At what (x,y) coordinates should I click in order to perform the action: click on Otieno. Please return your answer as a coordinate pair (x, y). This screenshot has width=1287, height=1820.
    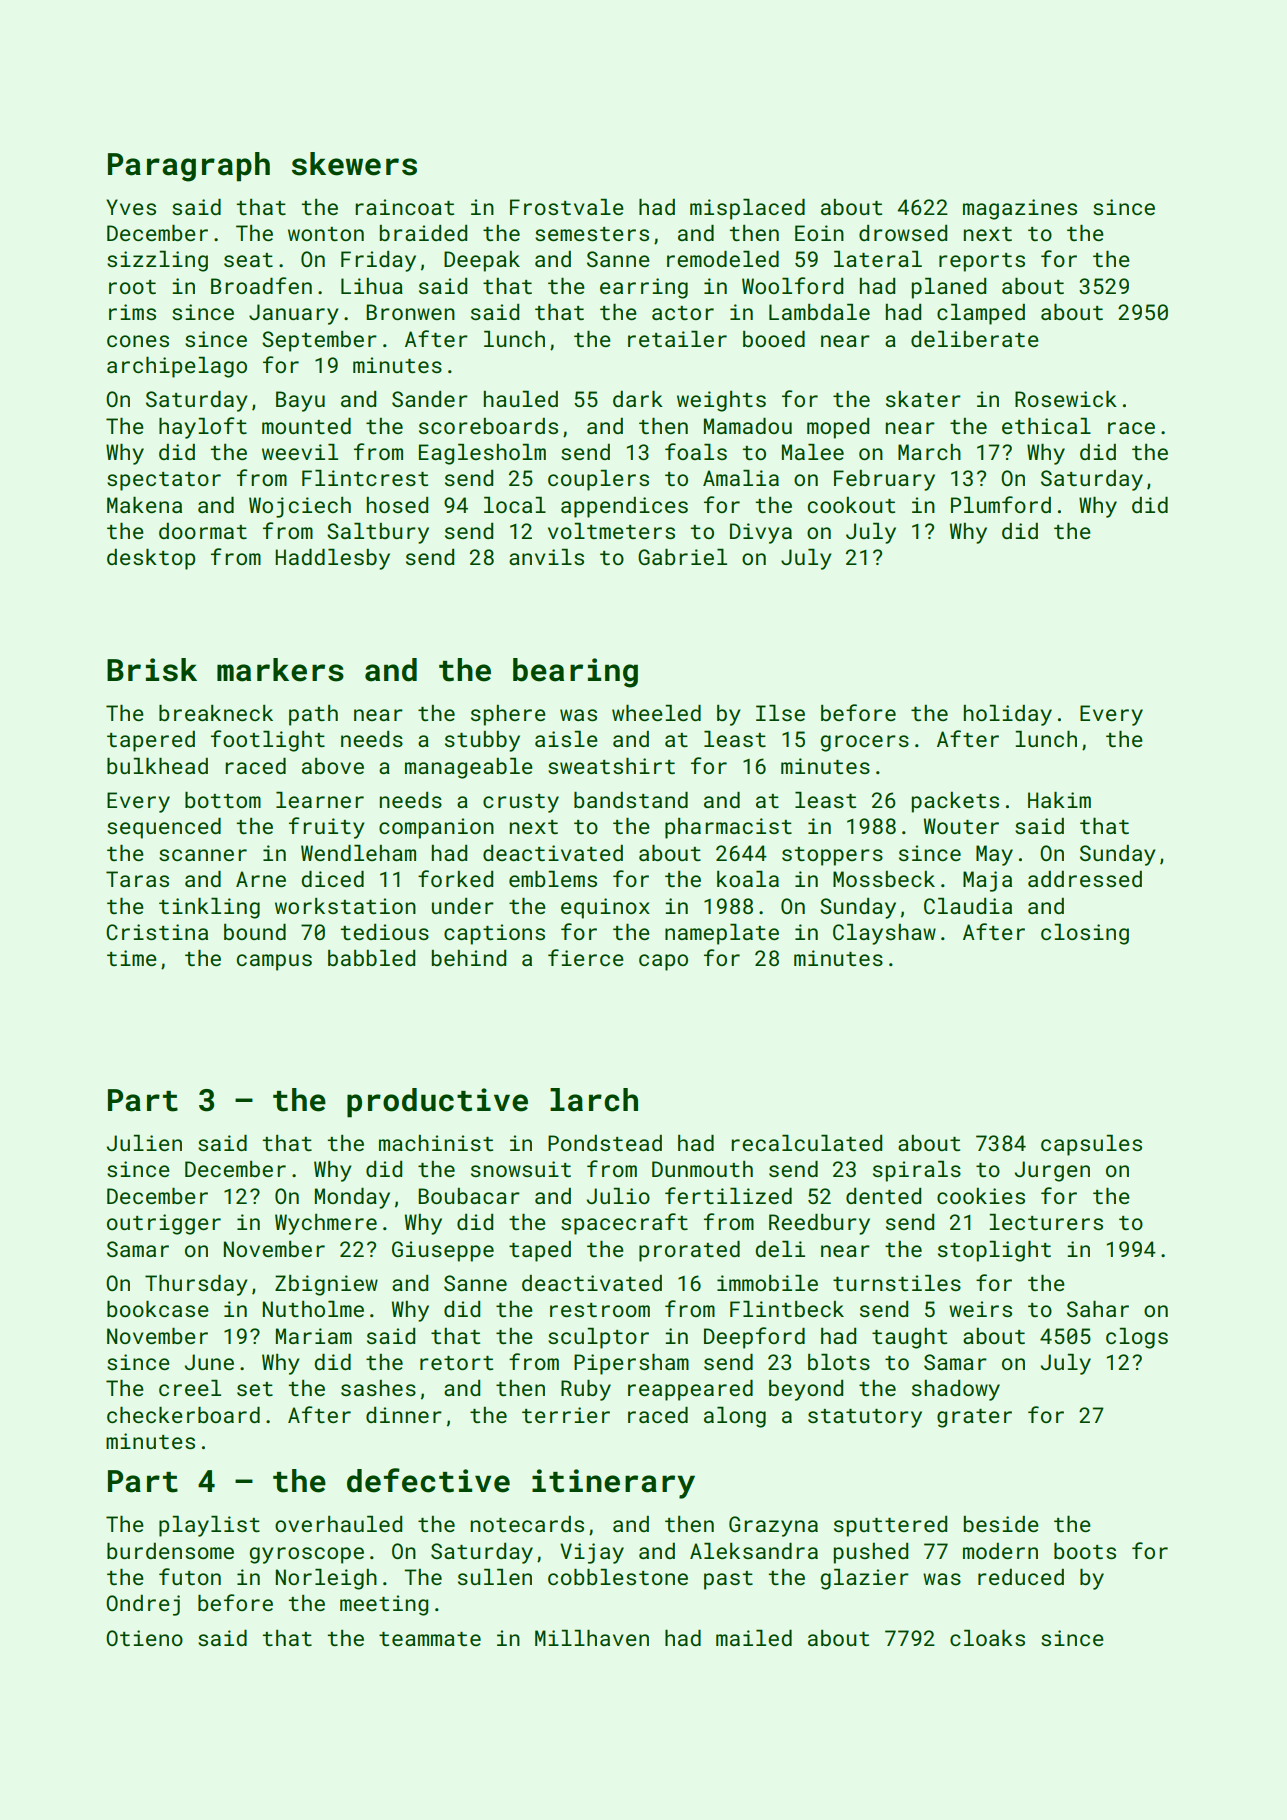
    Looking at the image, I should click on (144, 1638).
